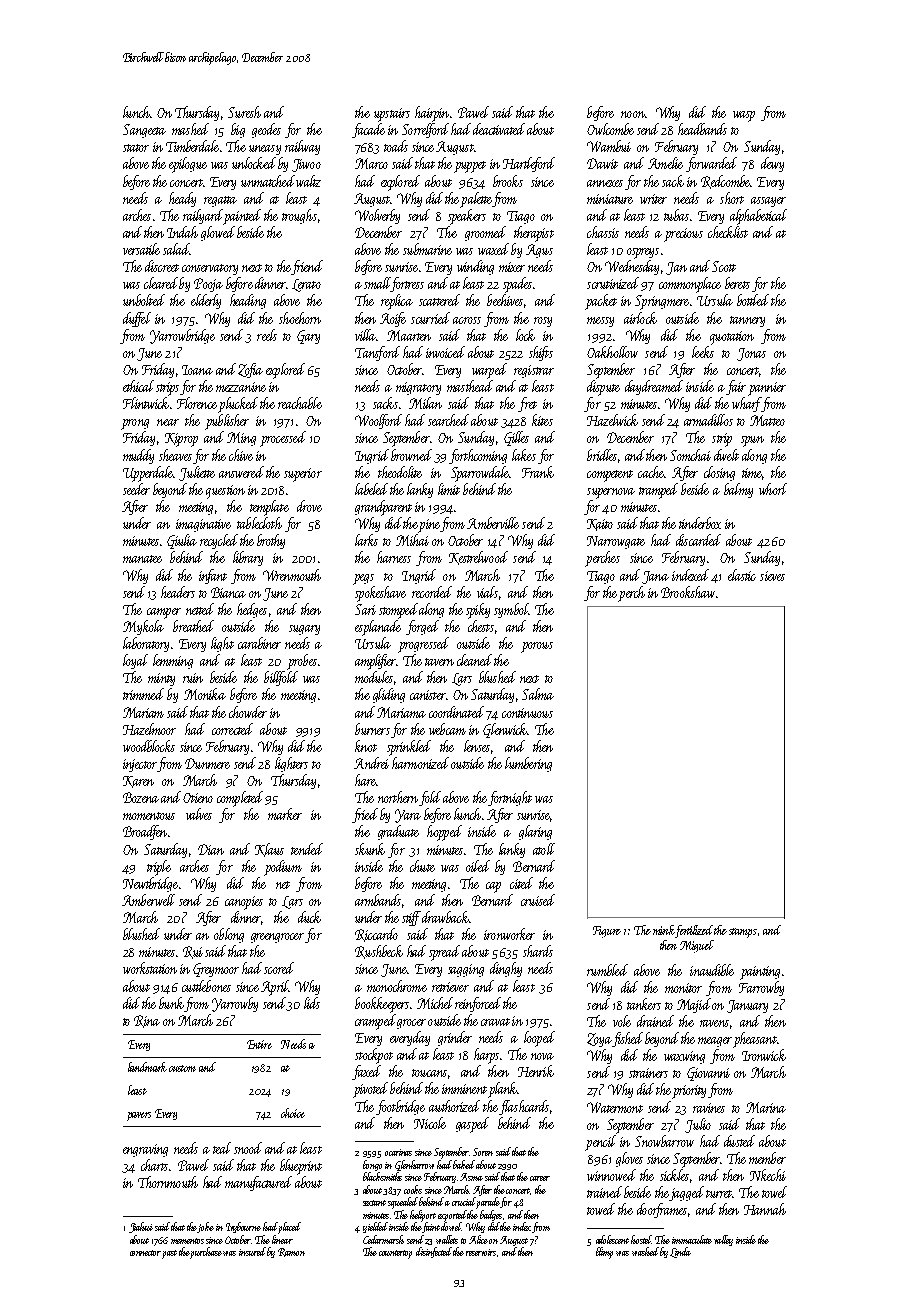 This image has height=1316, width=908. I want to click on Henrik, so click(536, 1071).
